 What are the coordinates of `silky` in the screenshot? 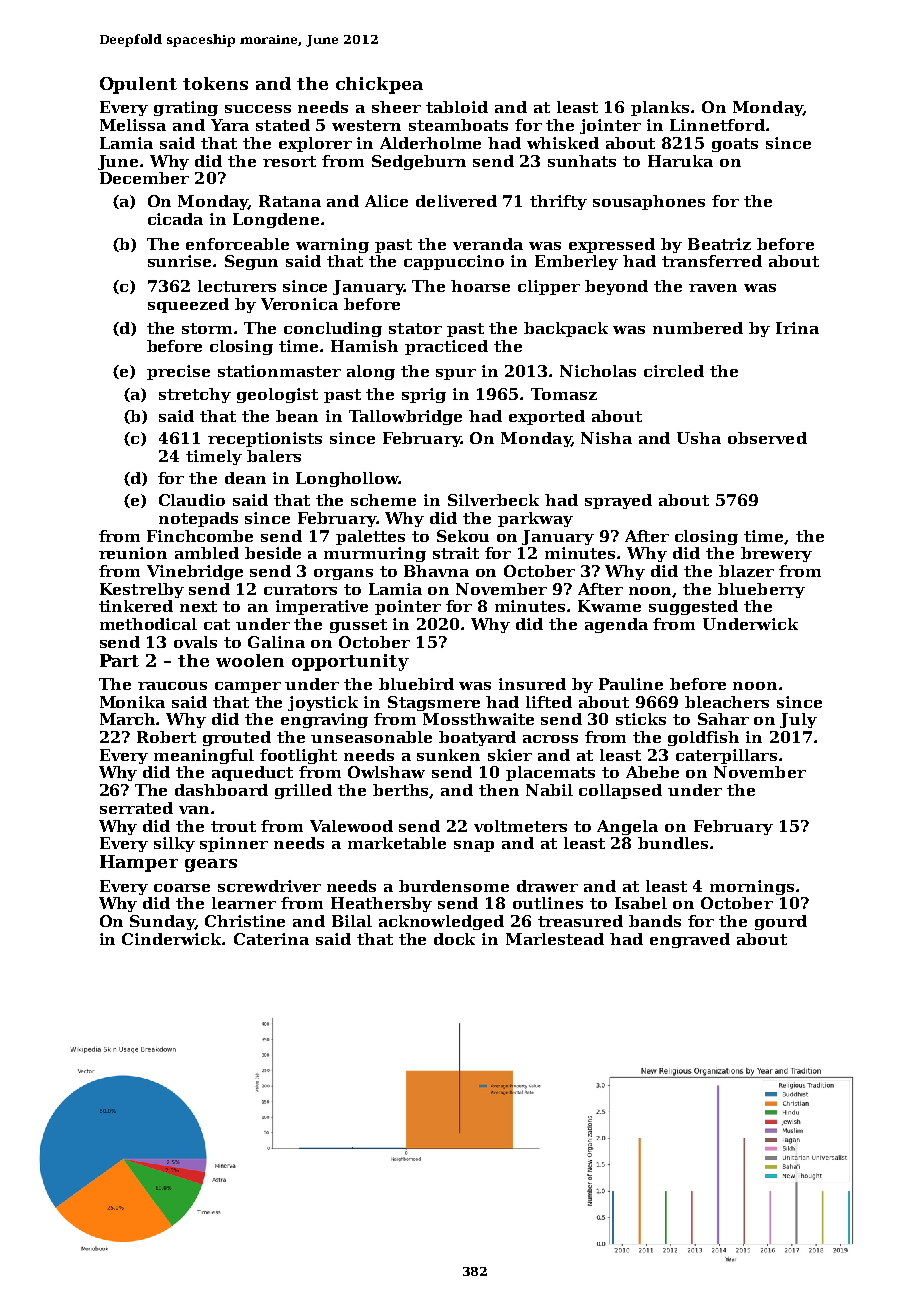 It's located at (174, 844).
